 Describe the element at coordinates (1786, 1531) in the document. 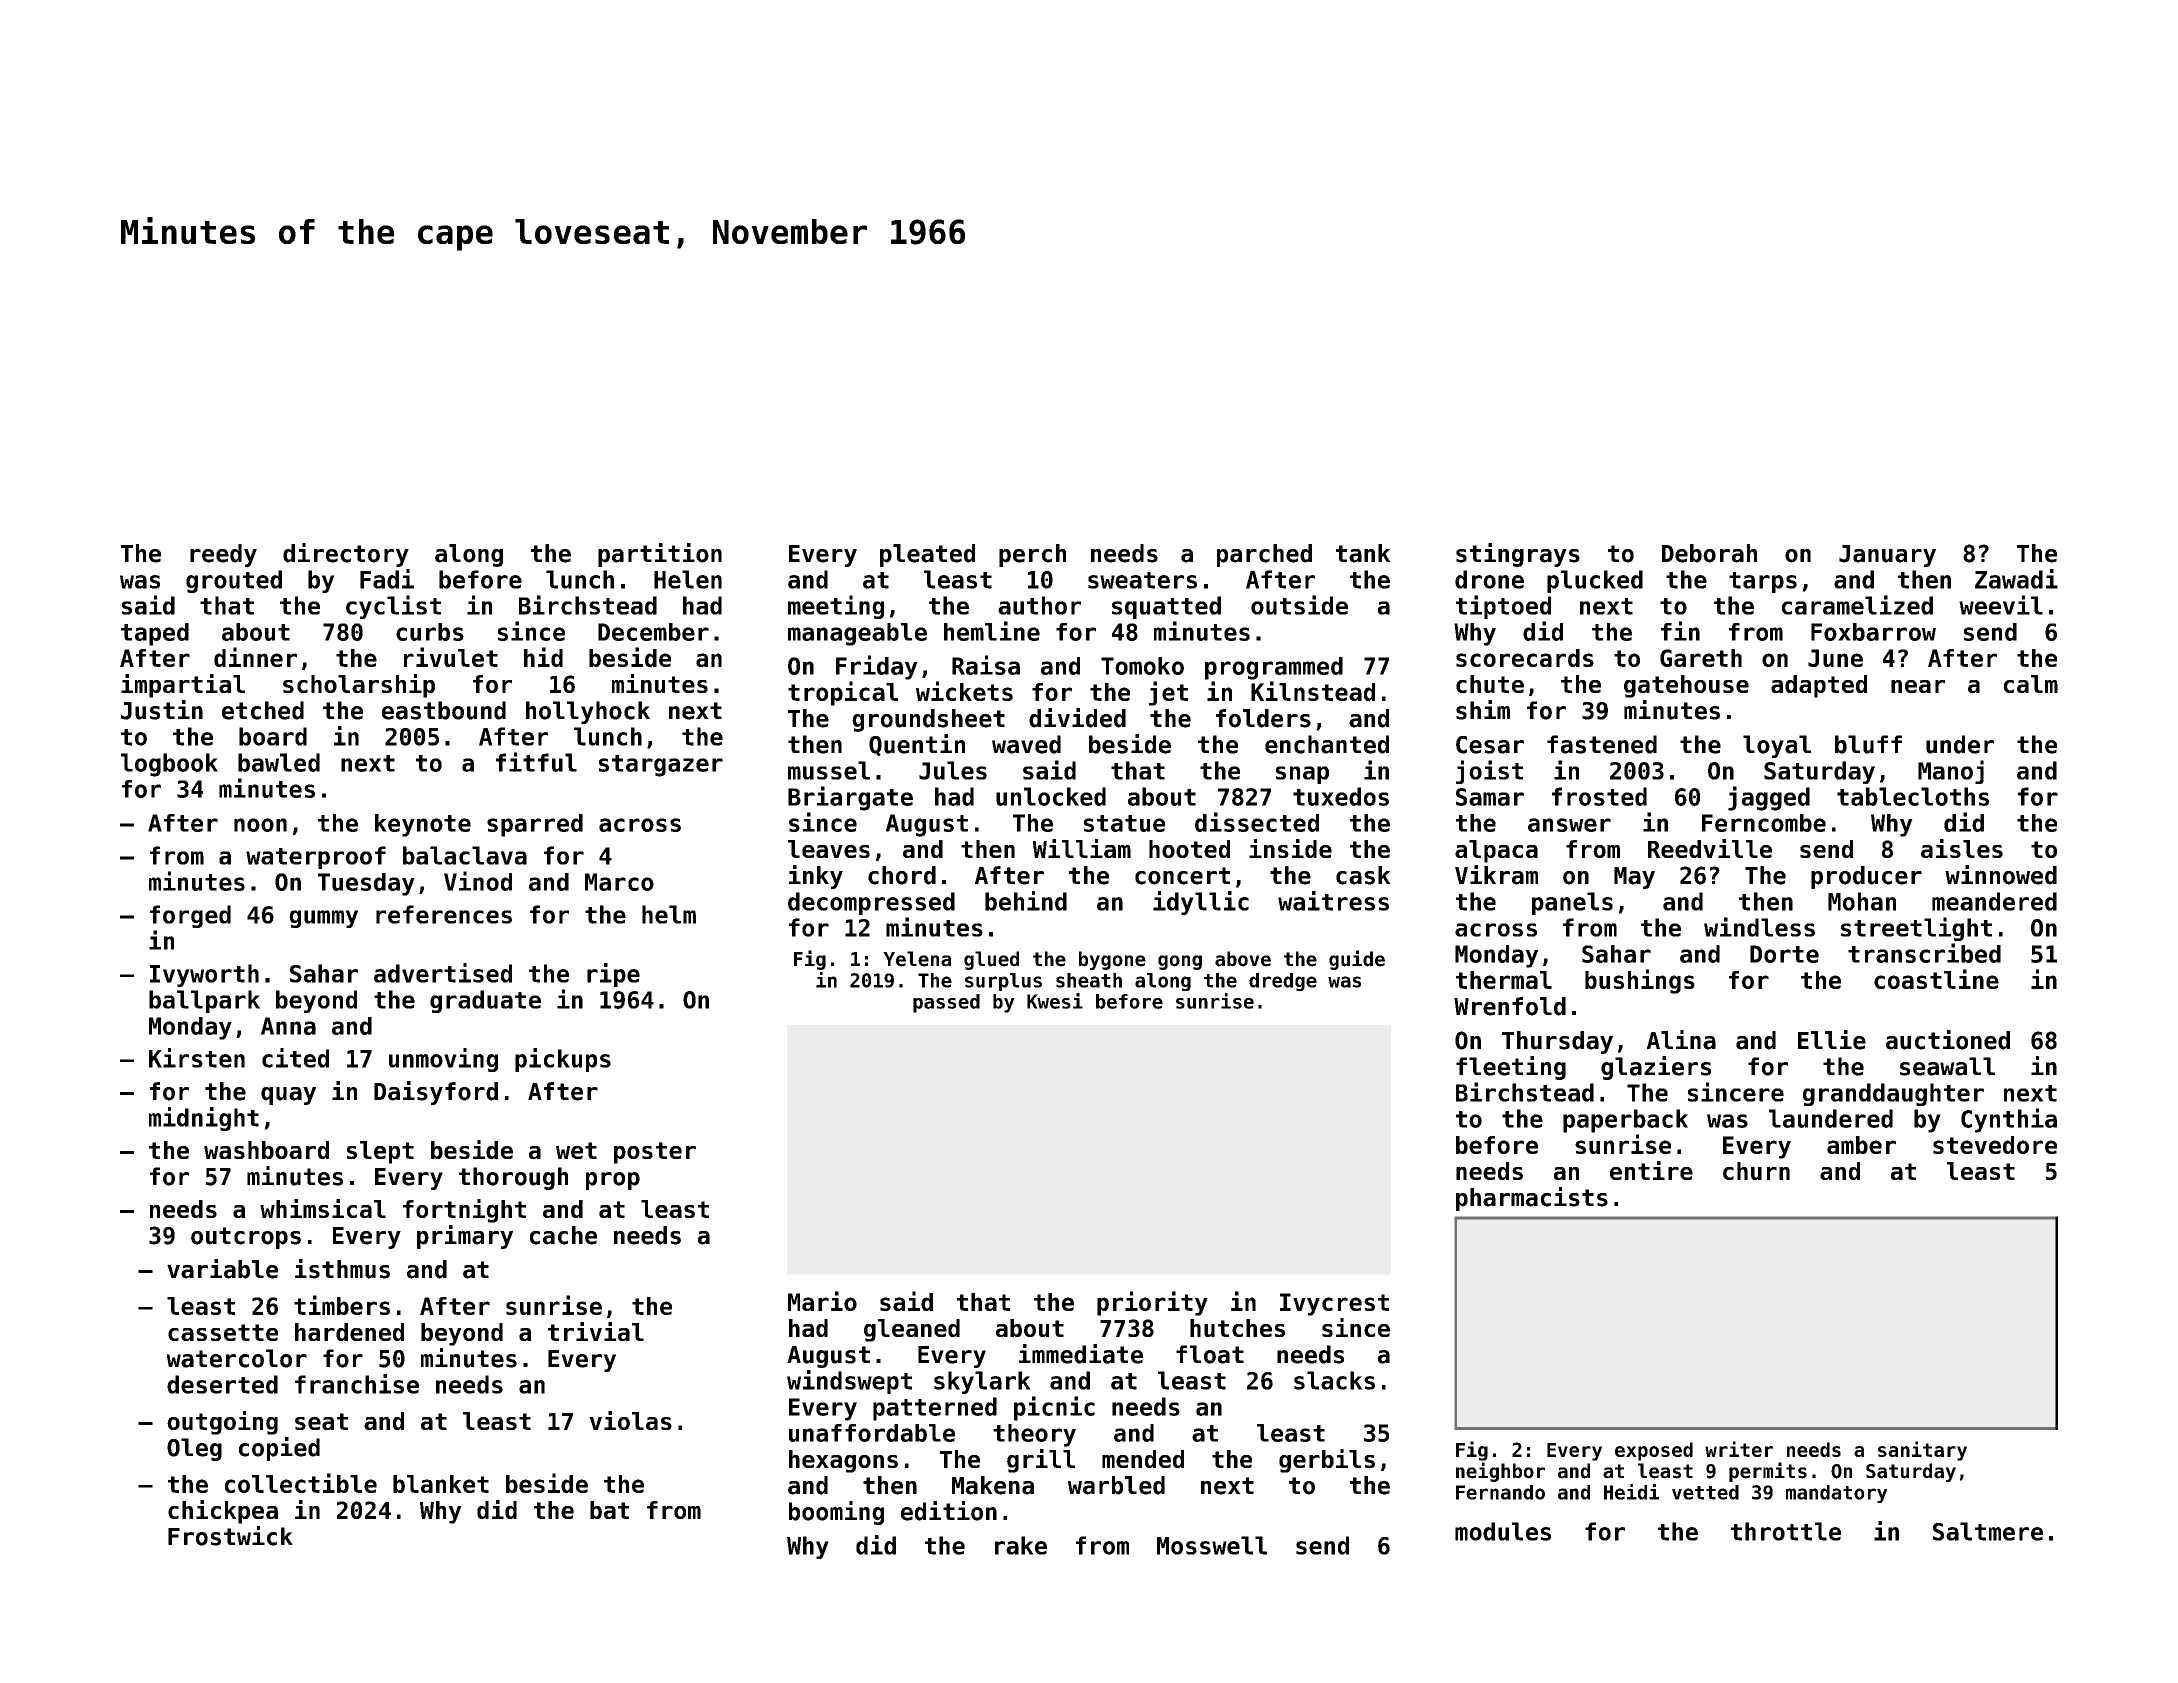

I see `throttle` at that location.
